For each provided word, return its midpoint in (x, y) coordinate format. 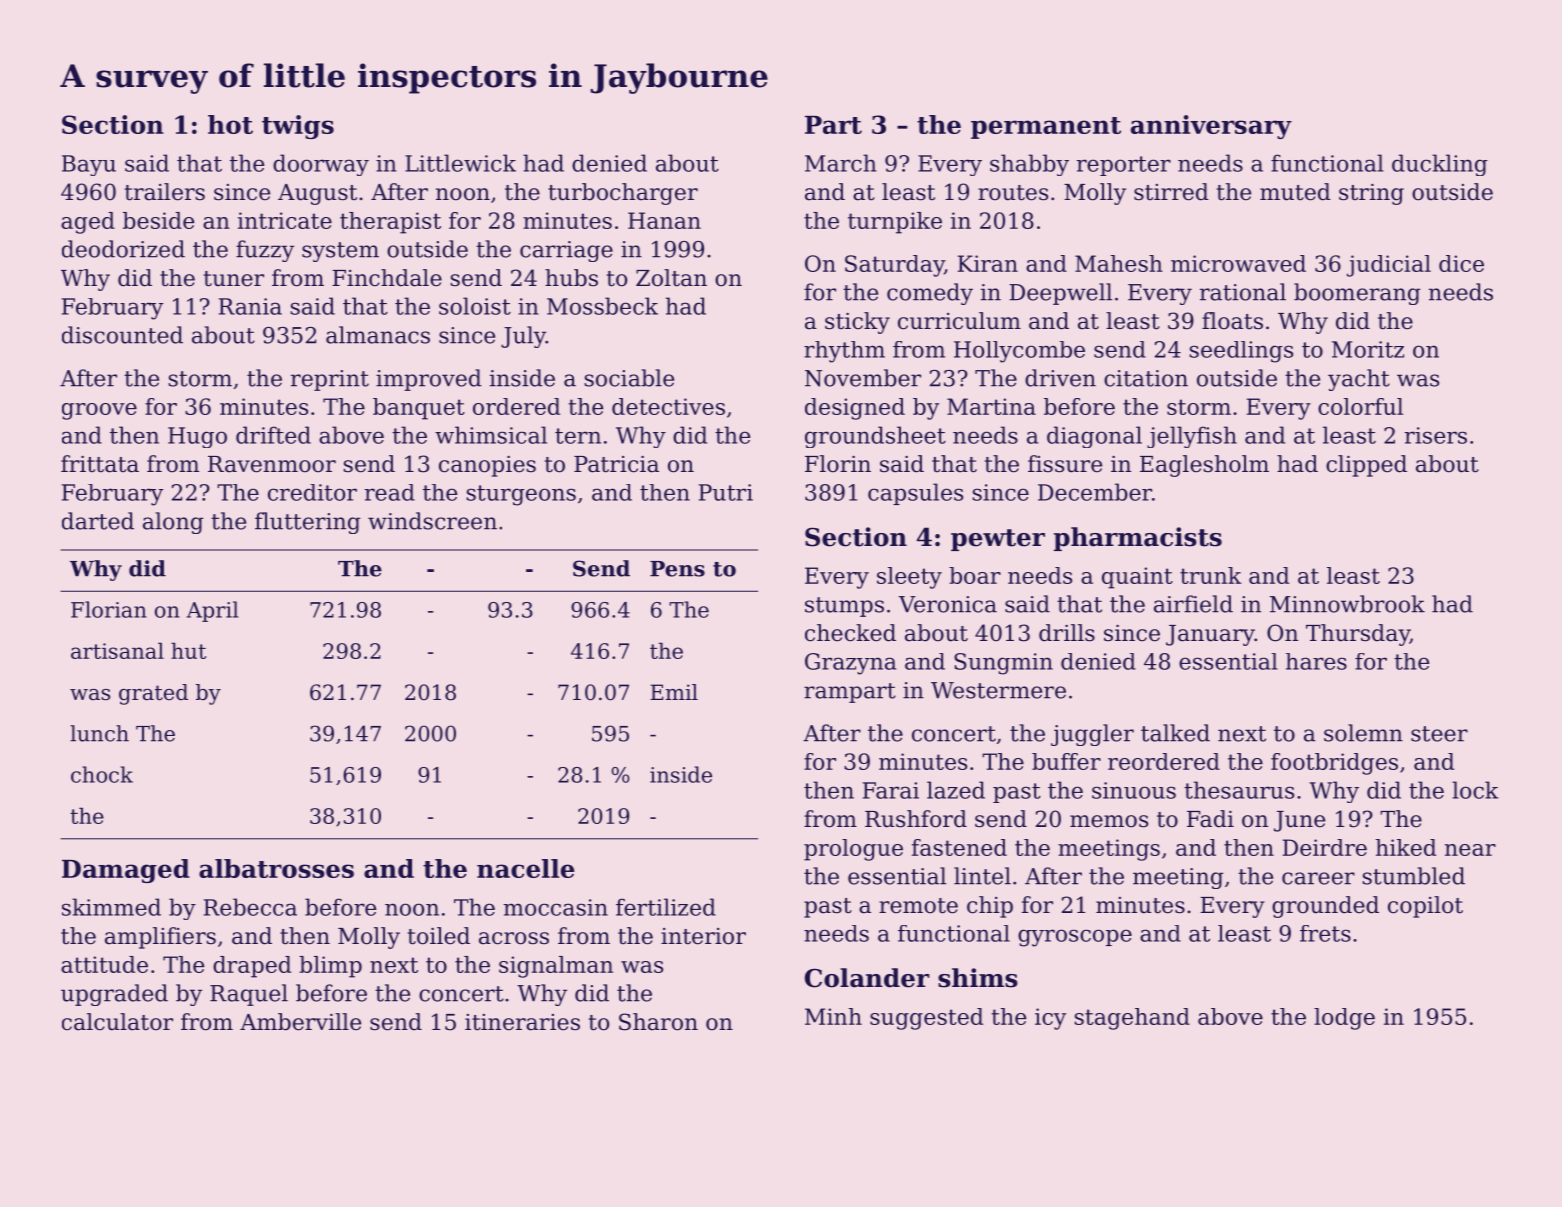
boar (975, 575)
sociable (629, 378)
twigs (298, 127)
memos (1109, 821)
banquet (419, 409)
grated (153, 694)
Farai (891, 790)
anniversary (1211, 127)
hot (230, 124)
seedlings (1241, 352)
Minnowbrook (1347, 604)
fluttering (308, 523)
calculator (117, 1022)
